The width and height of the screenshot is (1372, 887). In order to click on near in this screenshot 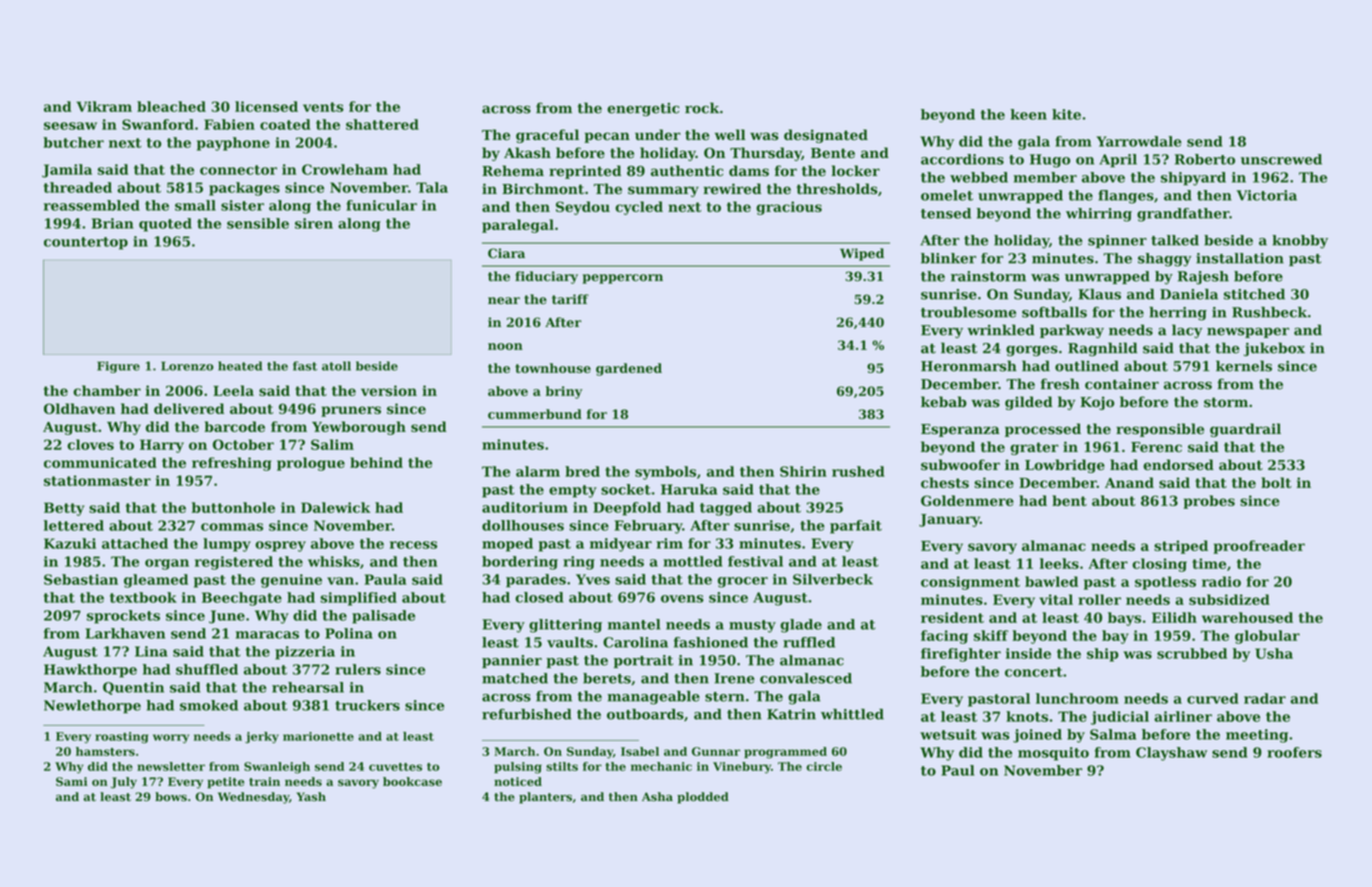, I will do `click(504, 301)`.
